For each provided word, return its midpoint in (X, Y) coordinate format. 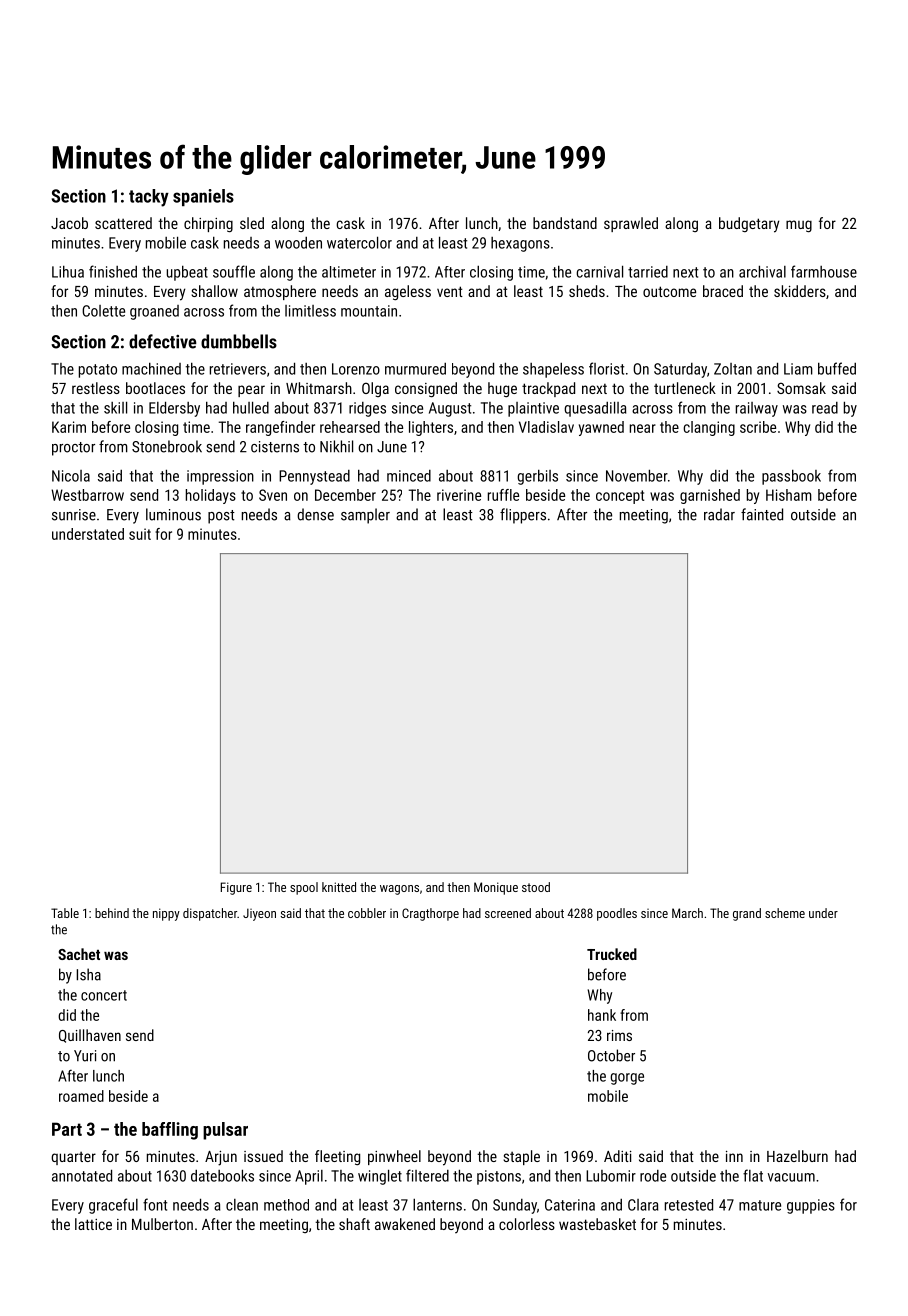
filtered (427, 1175)
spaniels (203, 197)
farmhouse (824, 271)
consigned (426, 390)
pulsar (225, 1131)
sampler (365, 516)
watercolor (359, 242)
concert (104, 995)
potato (98, 371)
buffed (837, 368)
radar (719, 514)
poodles (617, 914)
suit (140, 534)
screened (508, 913)
